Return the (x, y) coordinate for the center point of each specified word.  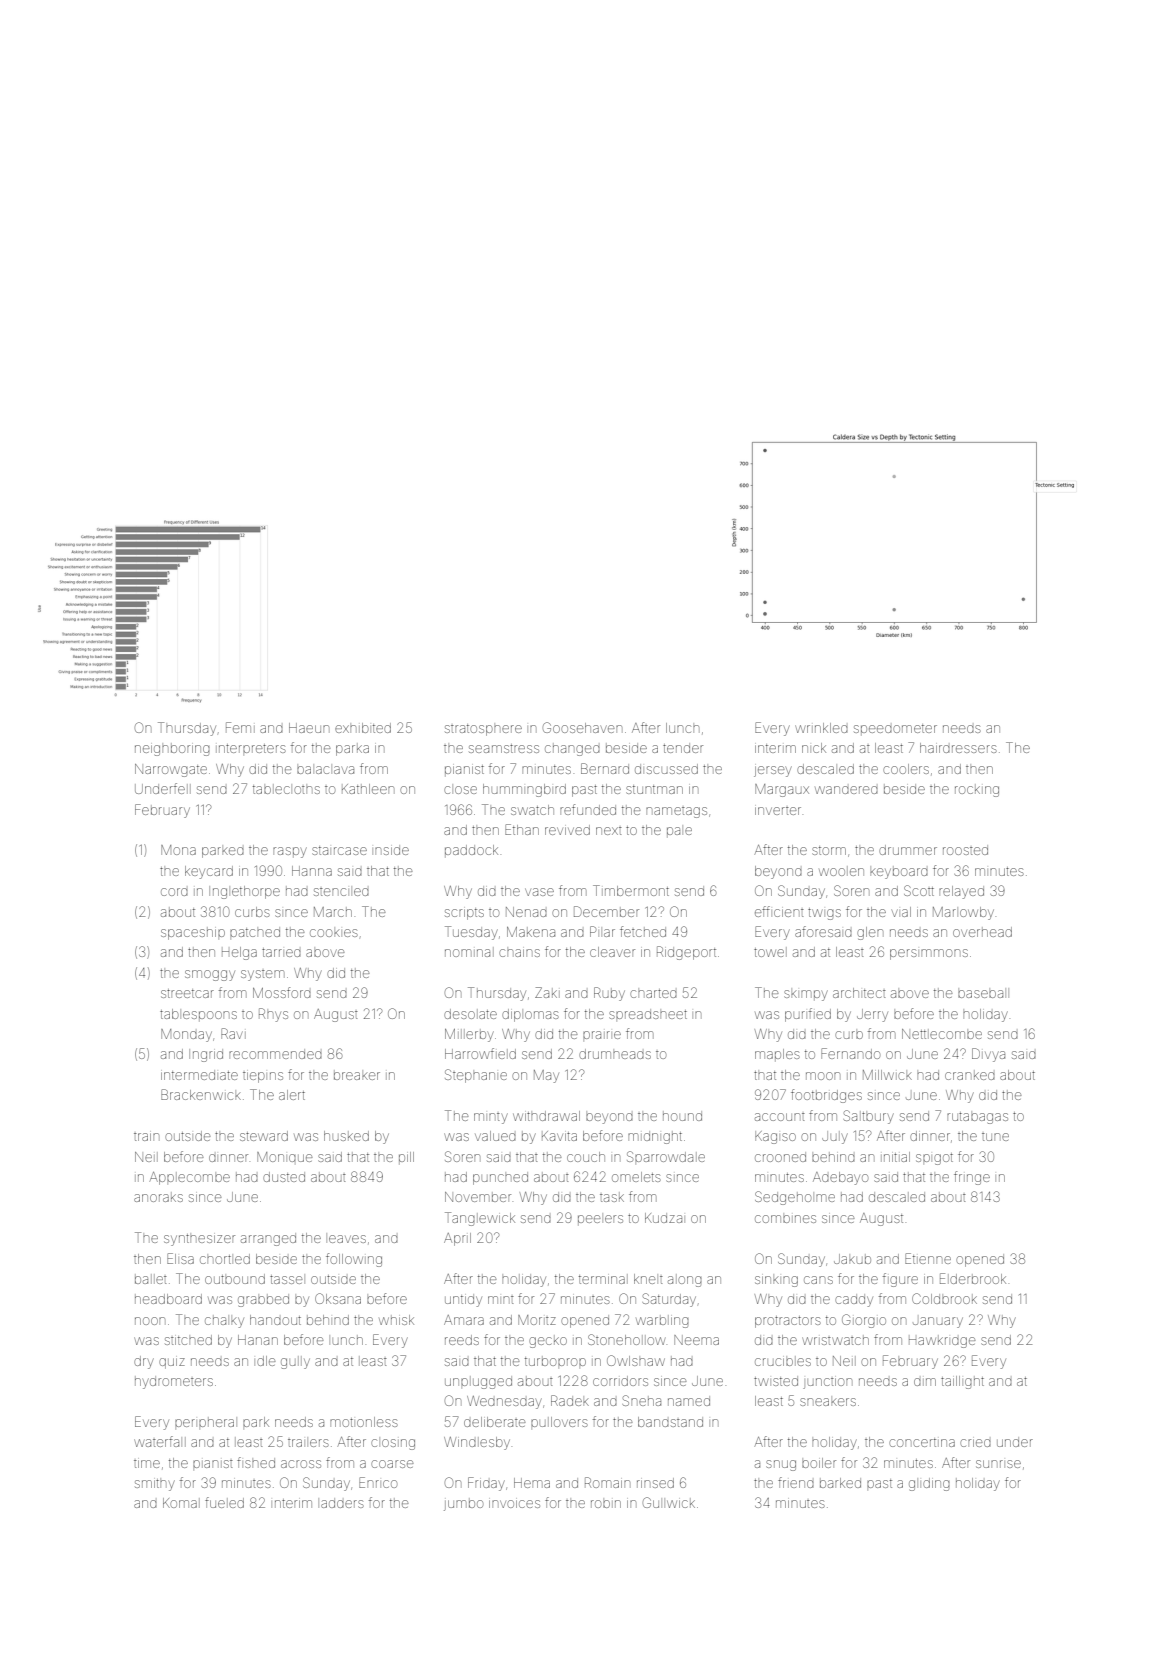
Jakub (852, 1259)
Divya (988, 1055)
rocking (977, 790)
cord (174, 892)
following (354, 1260)
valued (495, 1136)
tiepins (263, 1077)
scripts (464, 914)
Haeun (309, 728)
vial (901, 912)
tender (683, 748)
